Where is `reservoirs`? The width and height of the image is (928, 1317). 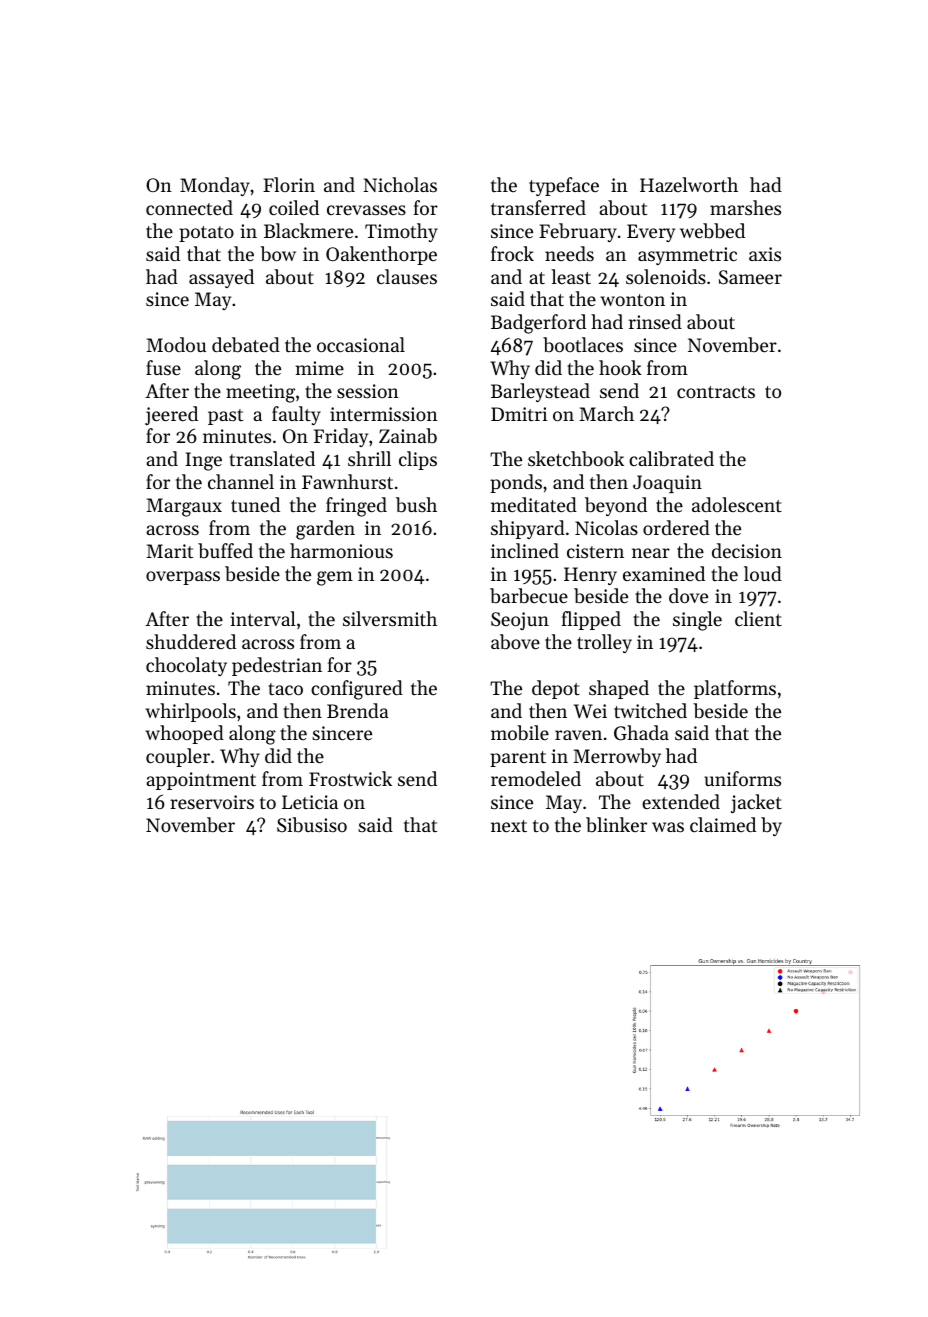 reservoirs is located at coordinates (212, 802).
